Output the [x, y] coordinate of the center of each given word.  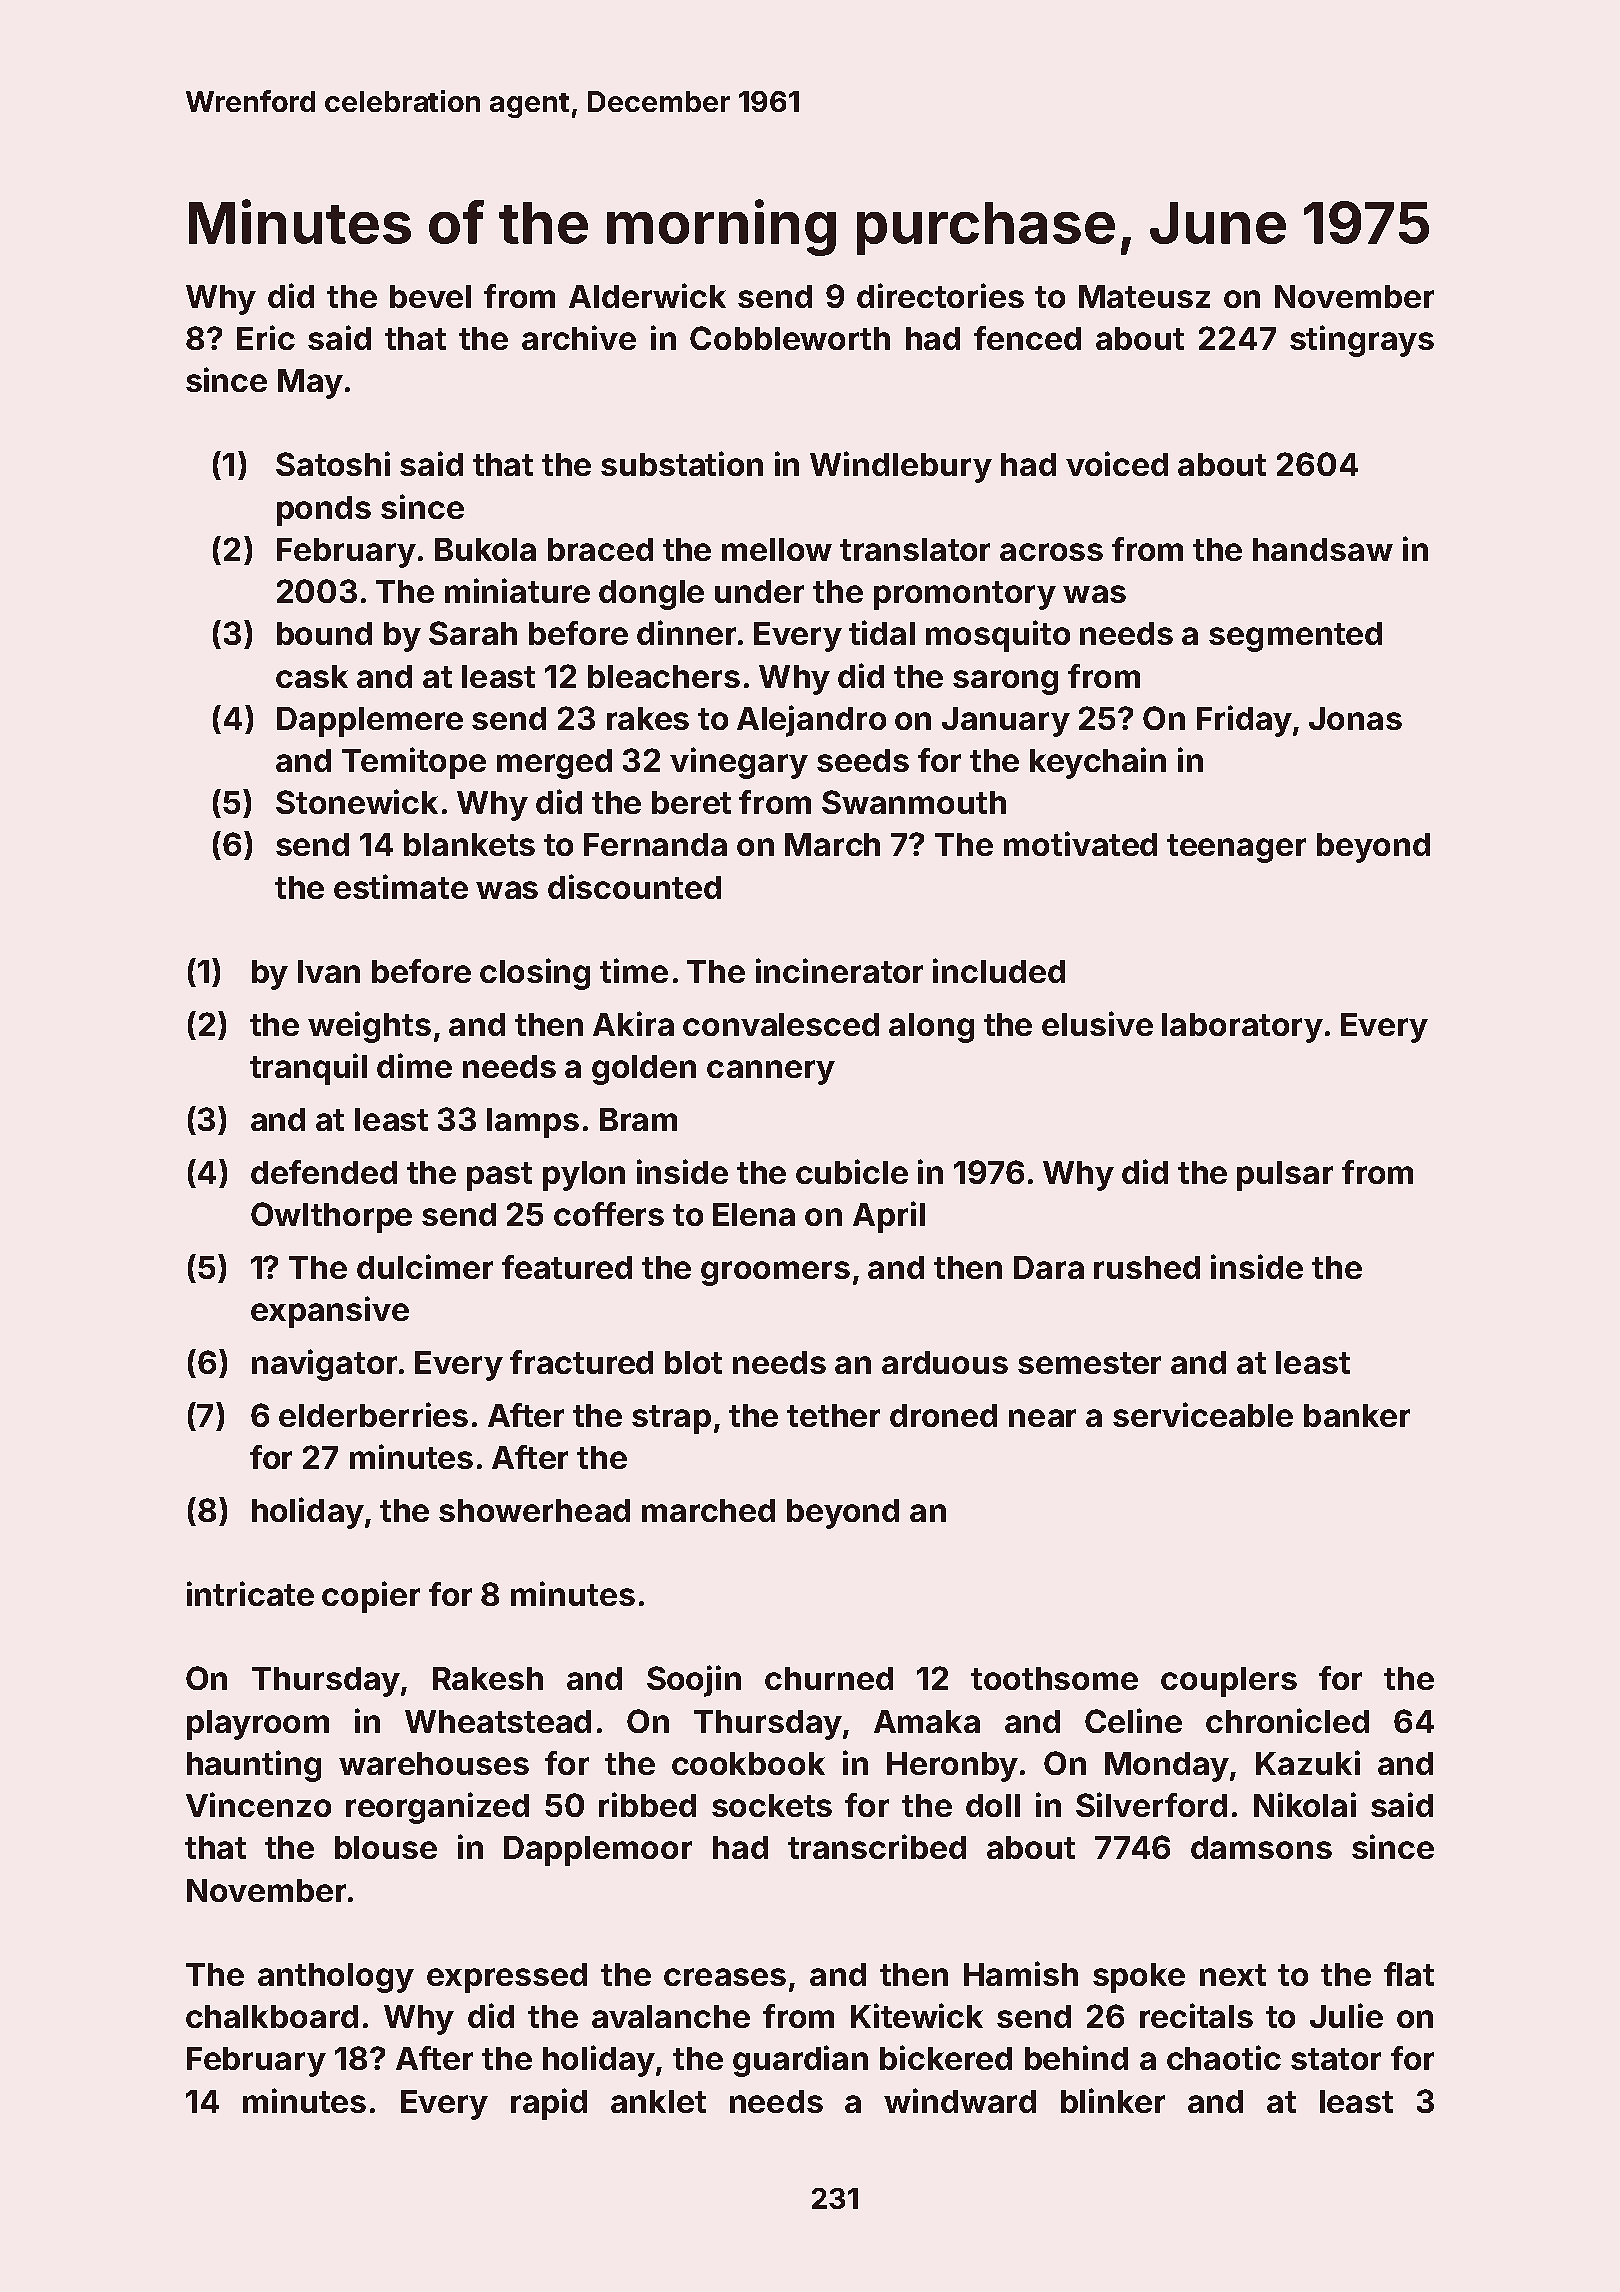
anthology [336, 1978]
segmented [1295, 637]
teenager [1236, 848]
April [889, 1217]
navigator [324, 1365]
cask [312, 676]
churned [829, 1678]
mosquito [998, 636]
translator [915, 549]
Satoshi [333, 463]
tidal [882, 632]
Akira [633, 1023]
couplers [1229, 1682]
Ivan [329, 971]
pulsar [1285, 1176]
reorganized [437, 1808]
